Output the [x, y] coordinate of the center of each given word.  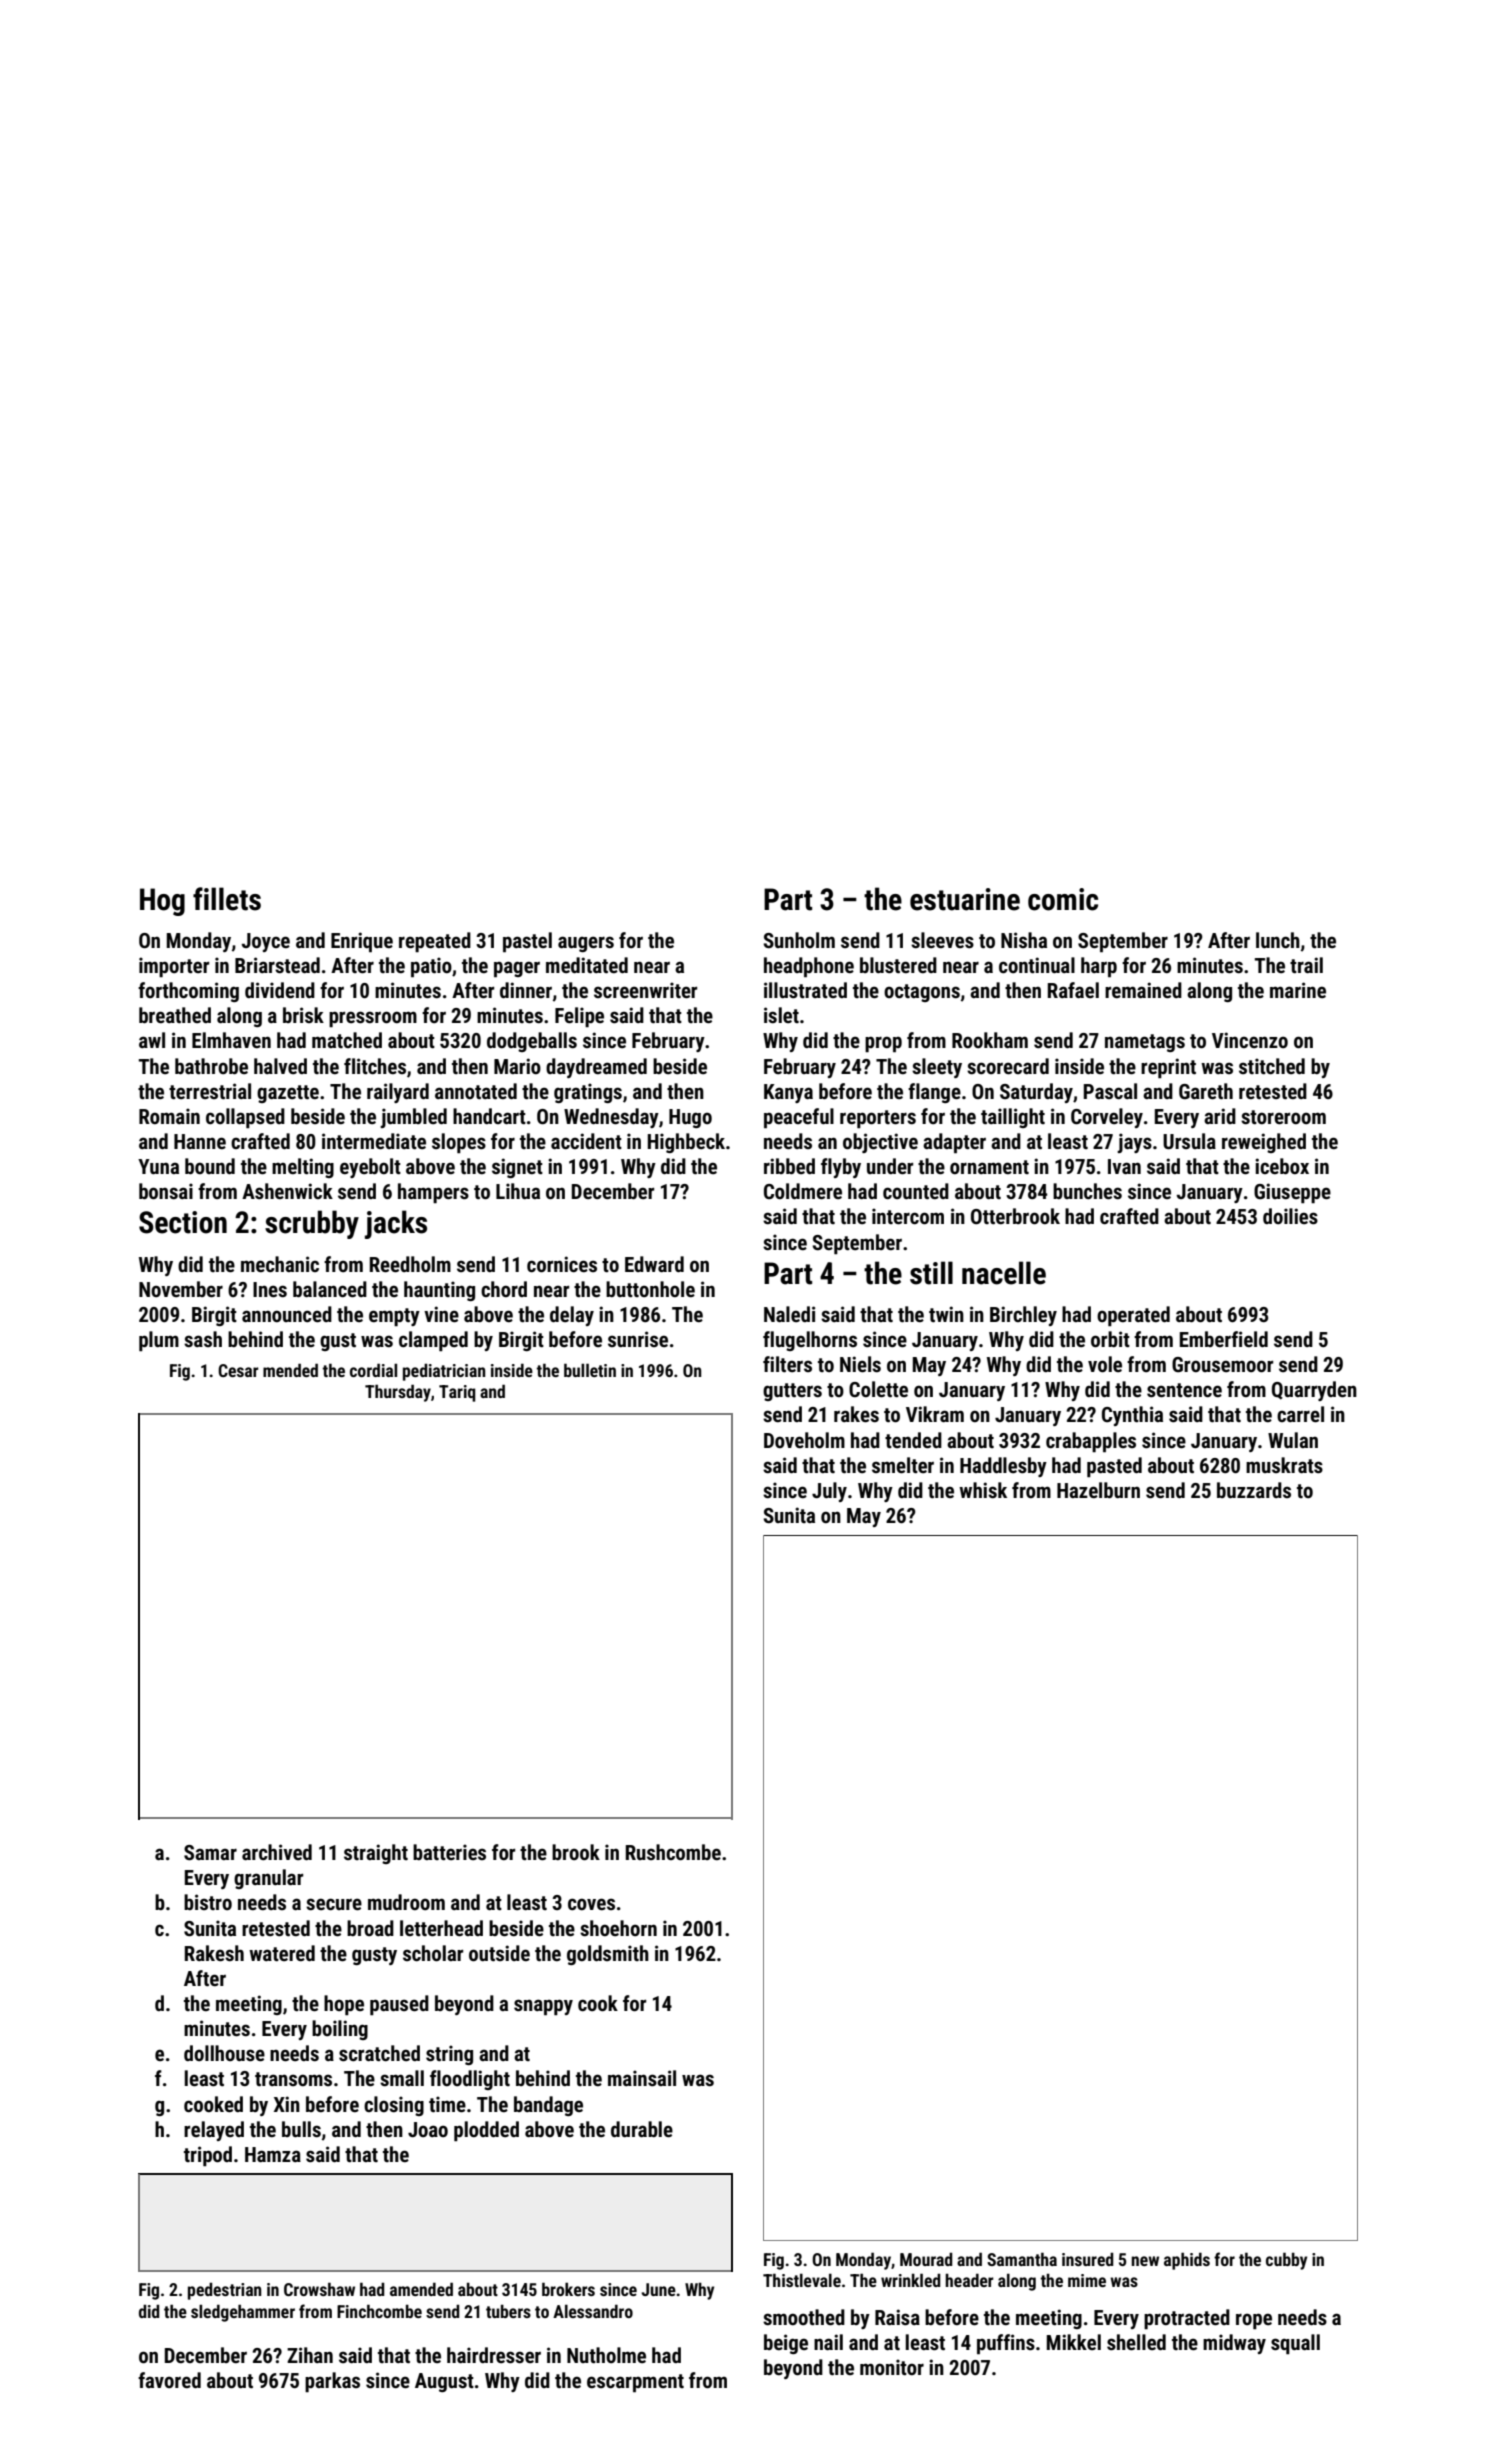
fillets [227, 899]
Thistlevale [802, 2280]
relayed [214, 2131]
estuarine [965, 899]
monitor [892, 2367]
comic [1063, 899]
